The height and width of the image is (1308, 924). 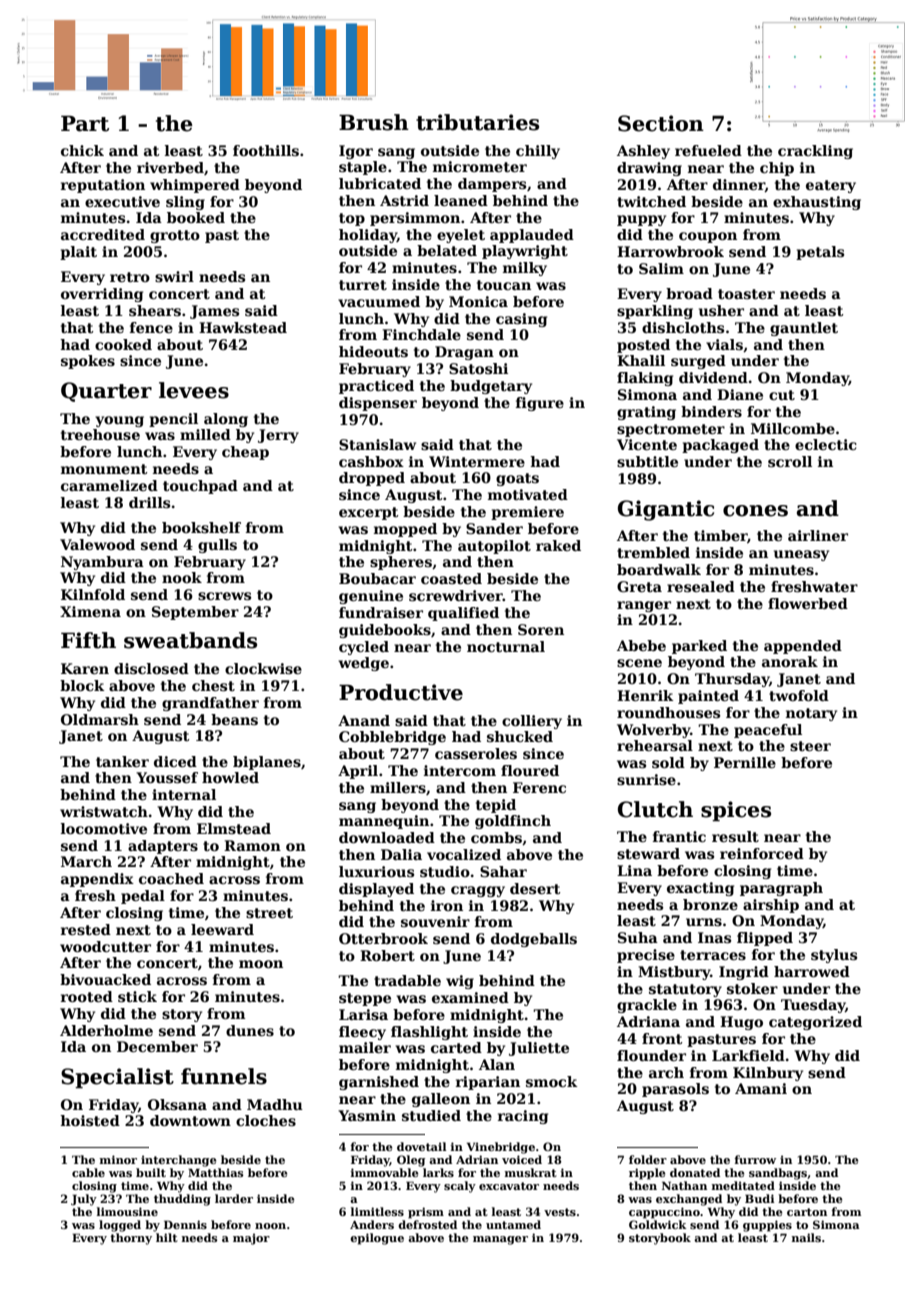 I want to click on uneasy, so click(x=801, y=555).
